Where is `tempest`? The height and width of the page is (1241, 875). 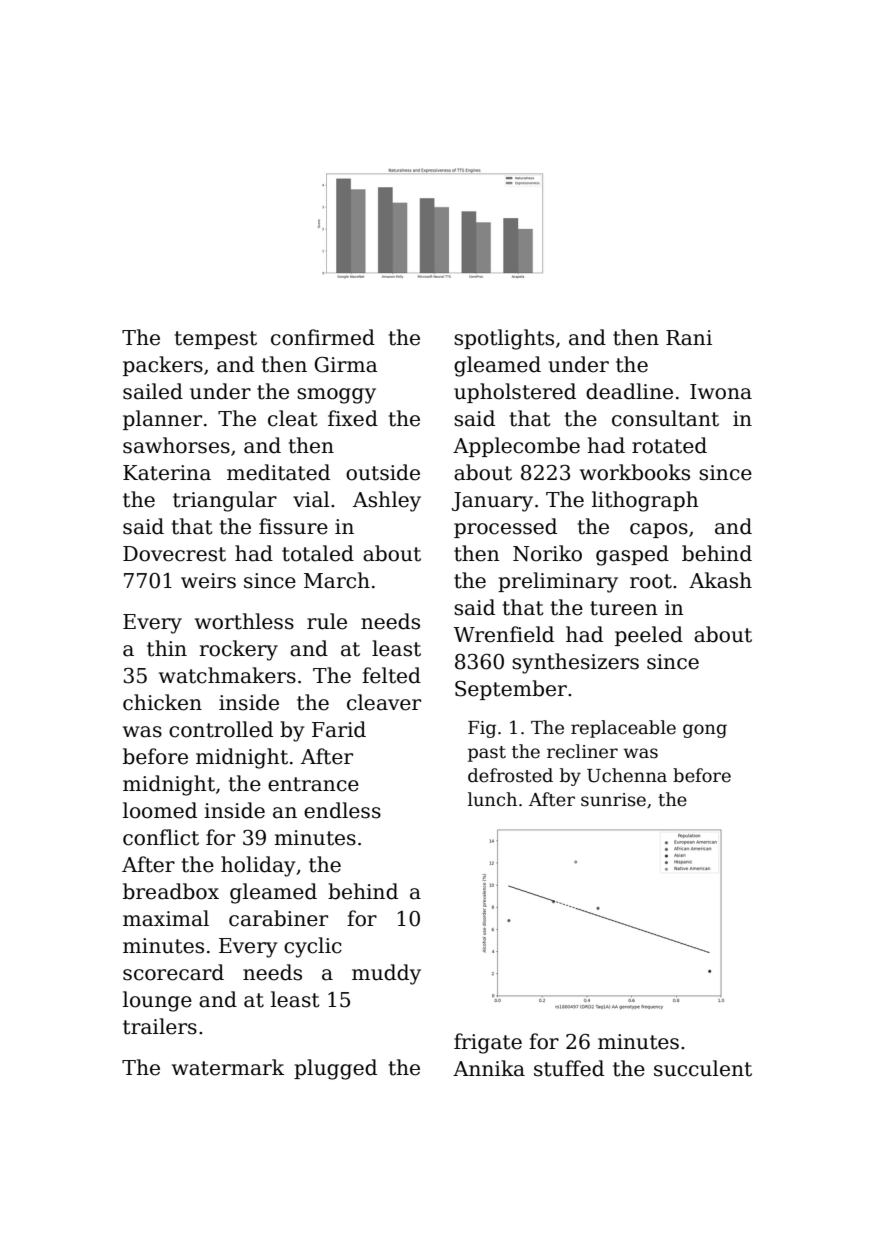
tempest is located at coordinates (216, 340).
